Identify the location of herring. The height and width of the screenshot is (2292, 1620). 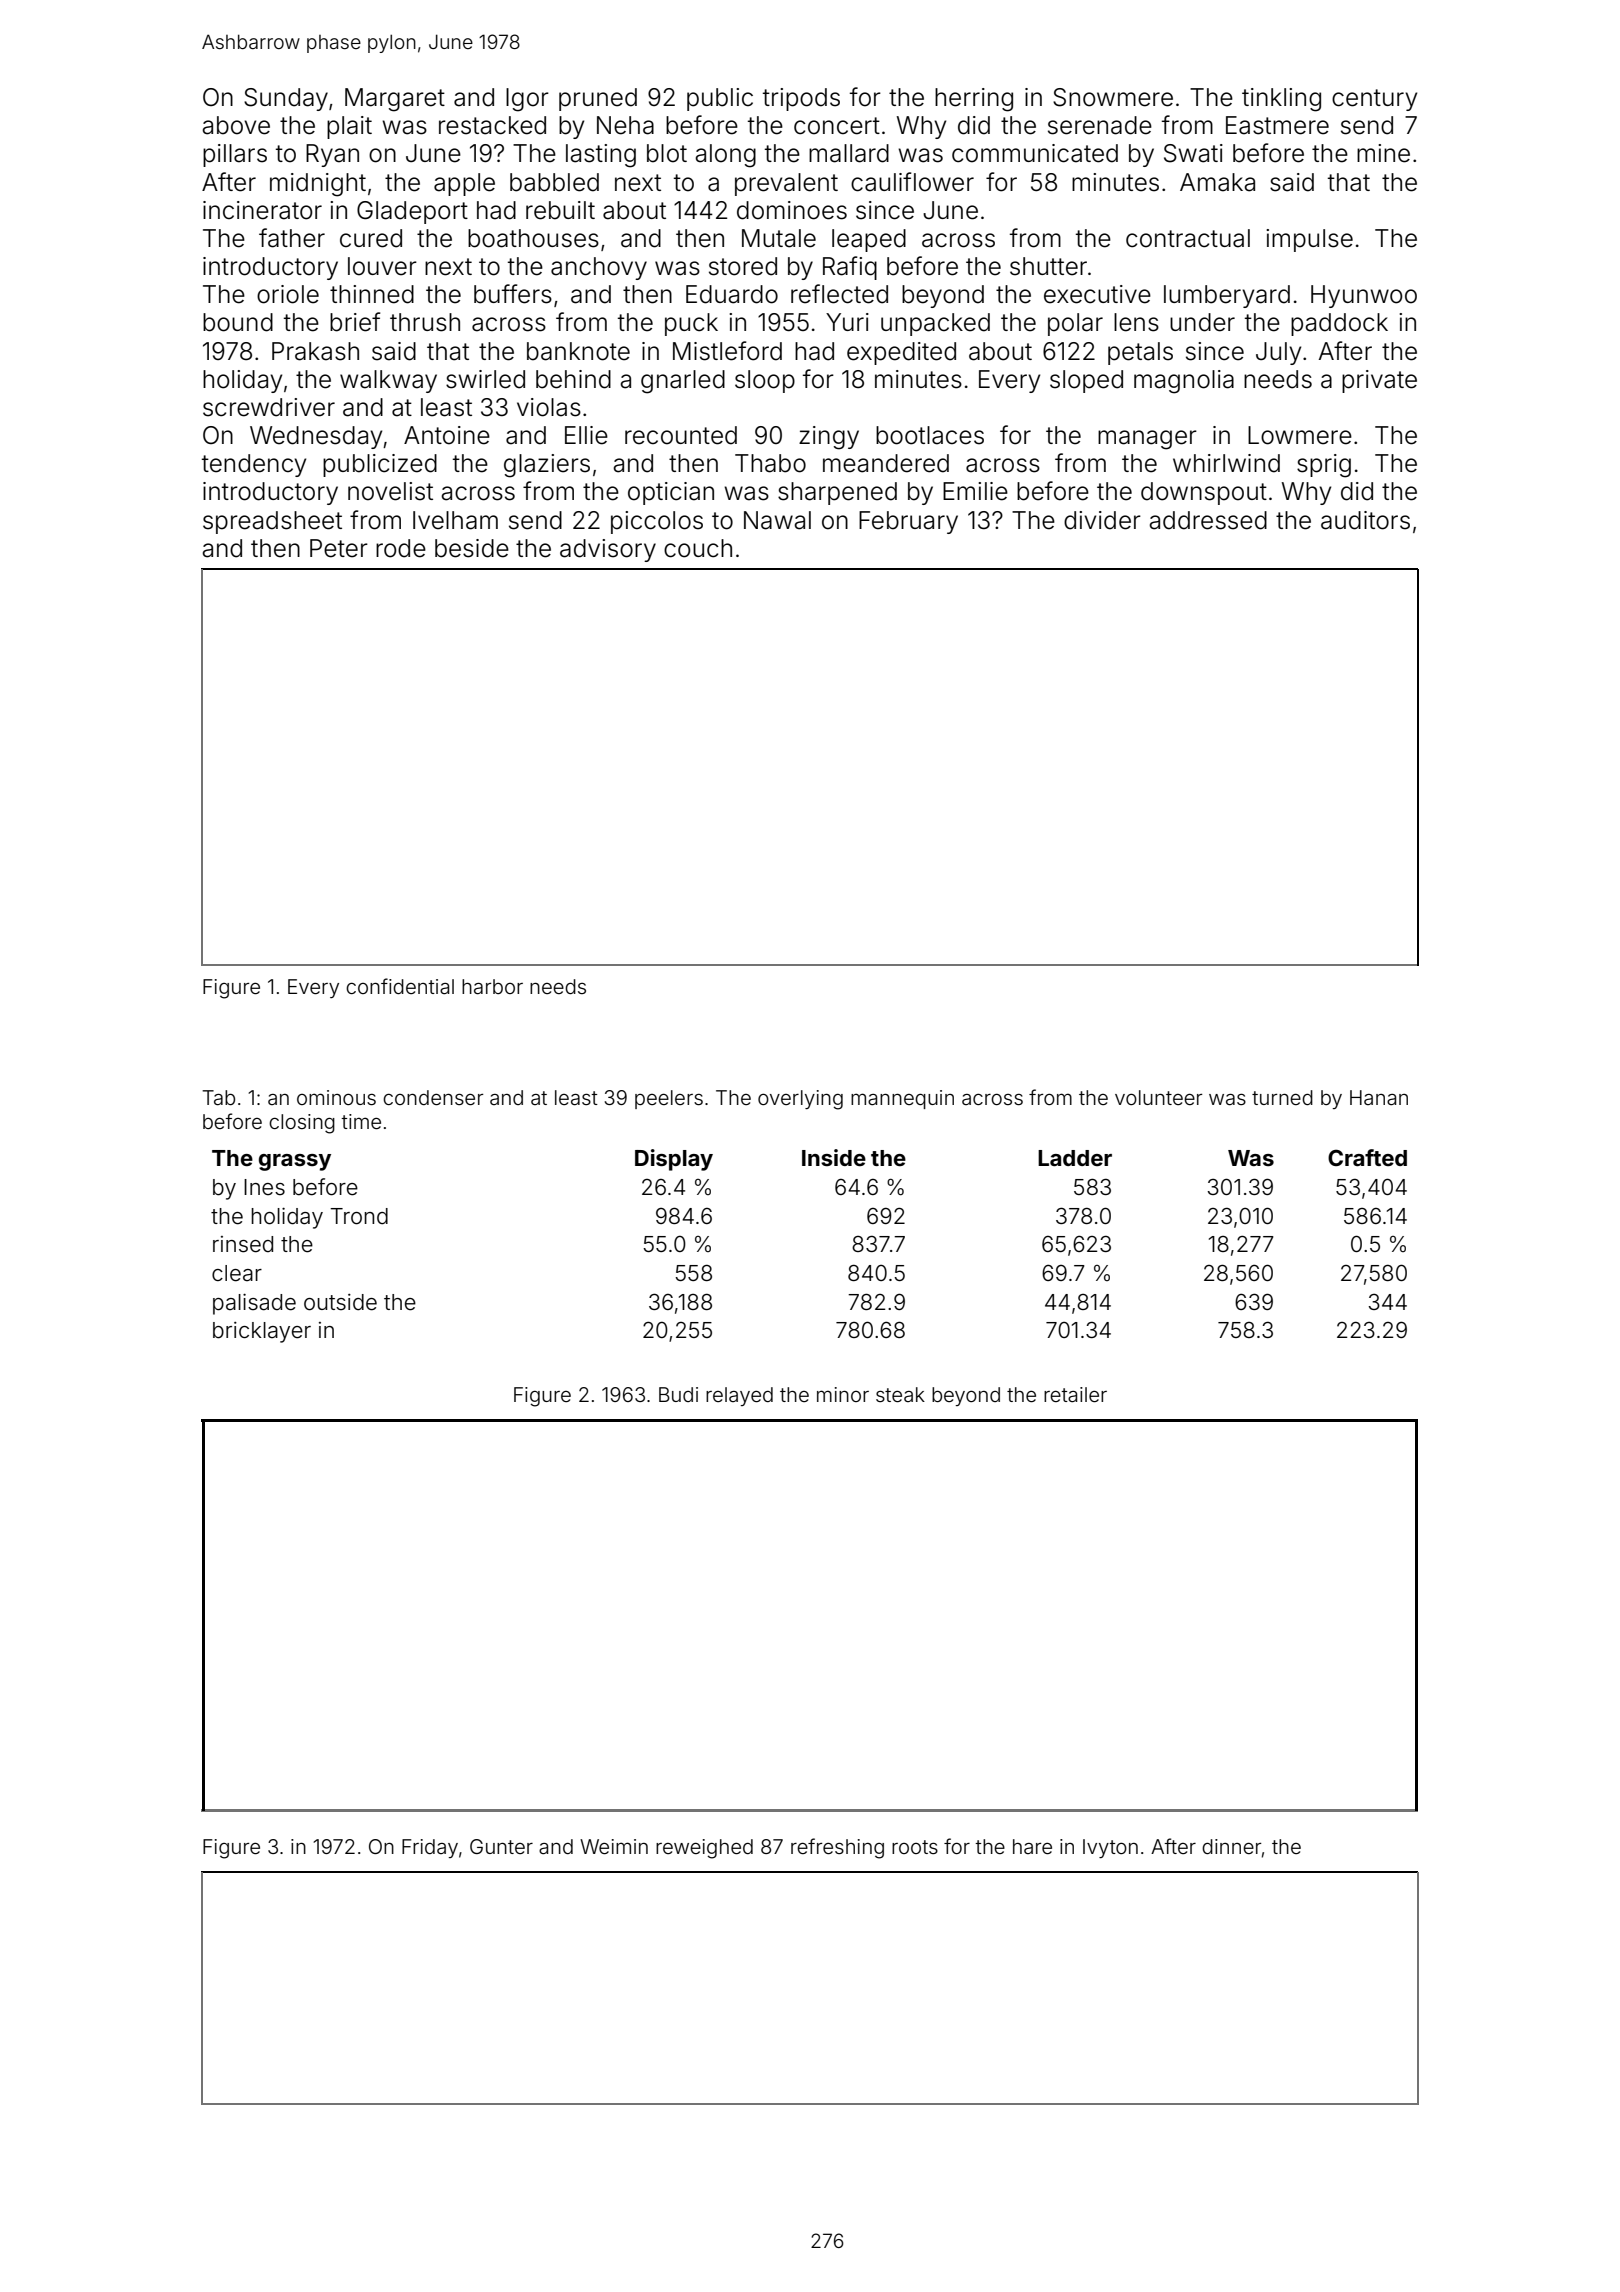
(974, 100).
